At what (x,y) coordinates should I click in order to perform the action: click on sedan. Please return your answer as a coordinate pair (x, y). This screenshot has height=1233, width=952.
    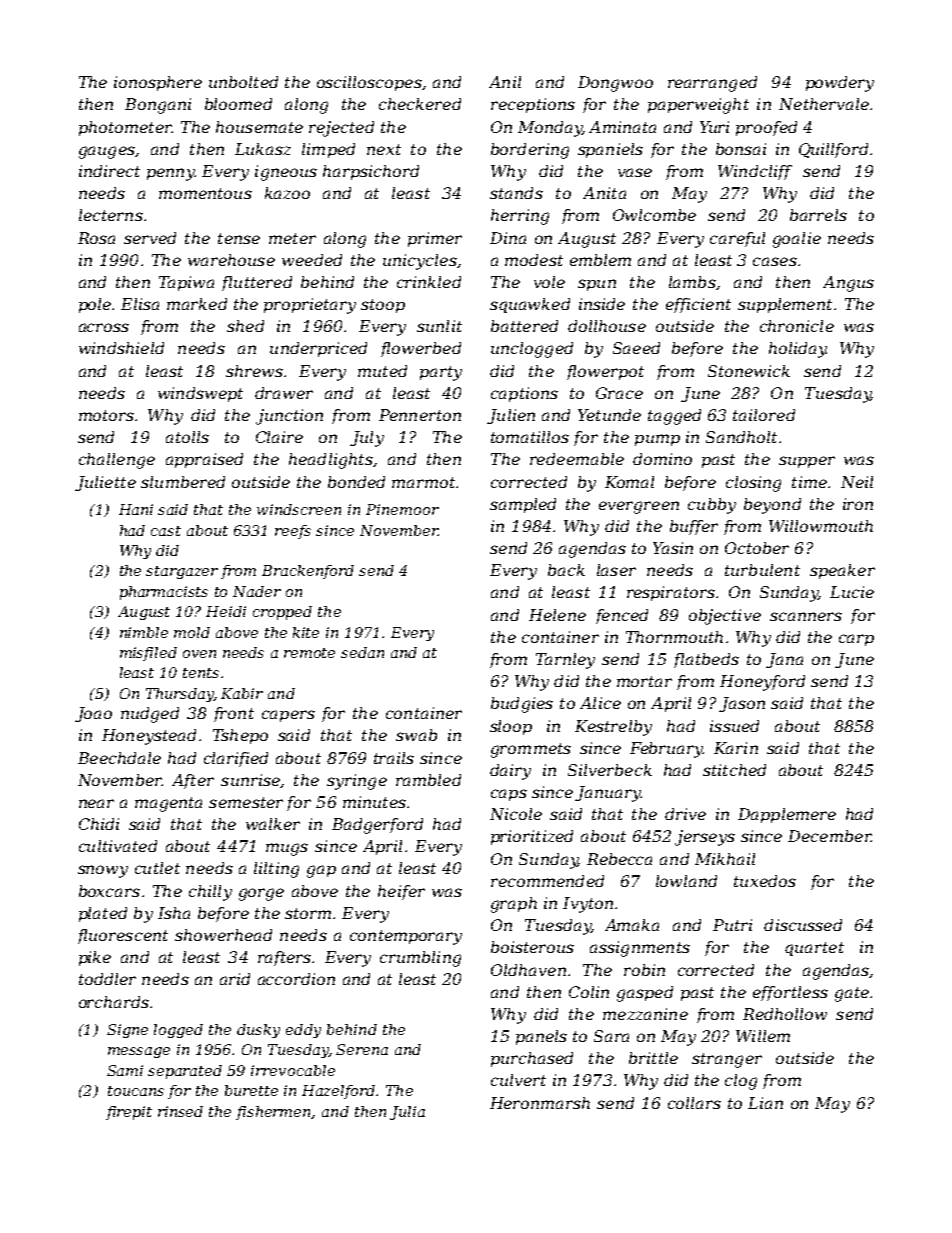
    Looking at the image, I should click on (362, 652).
